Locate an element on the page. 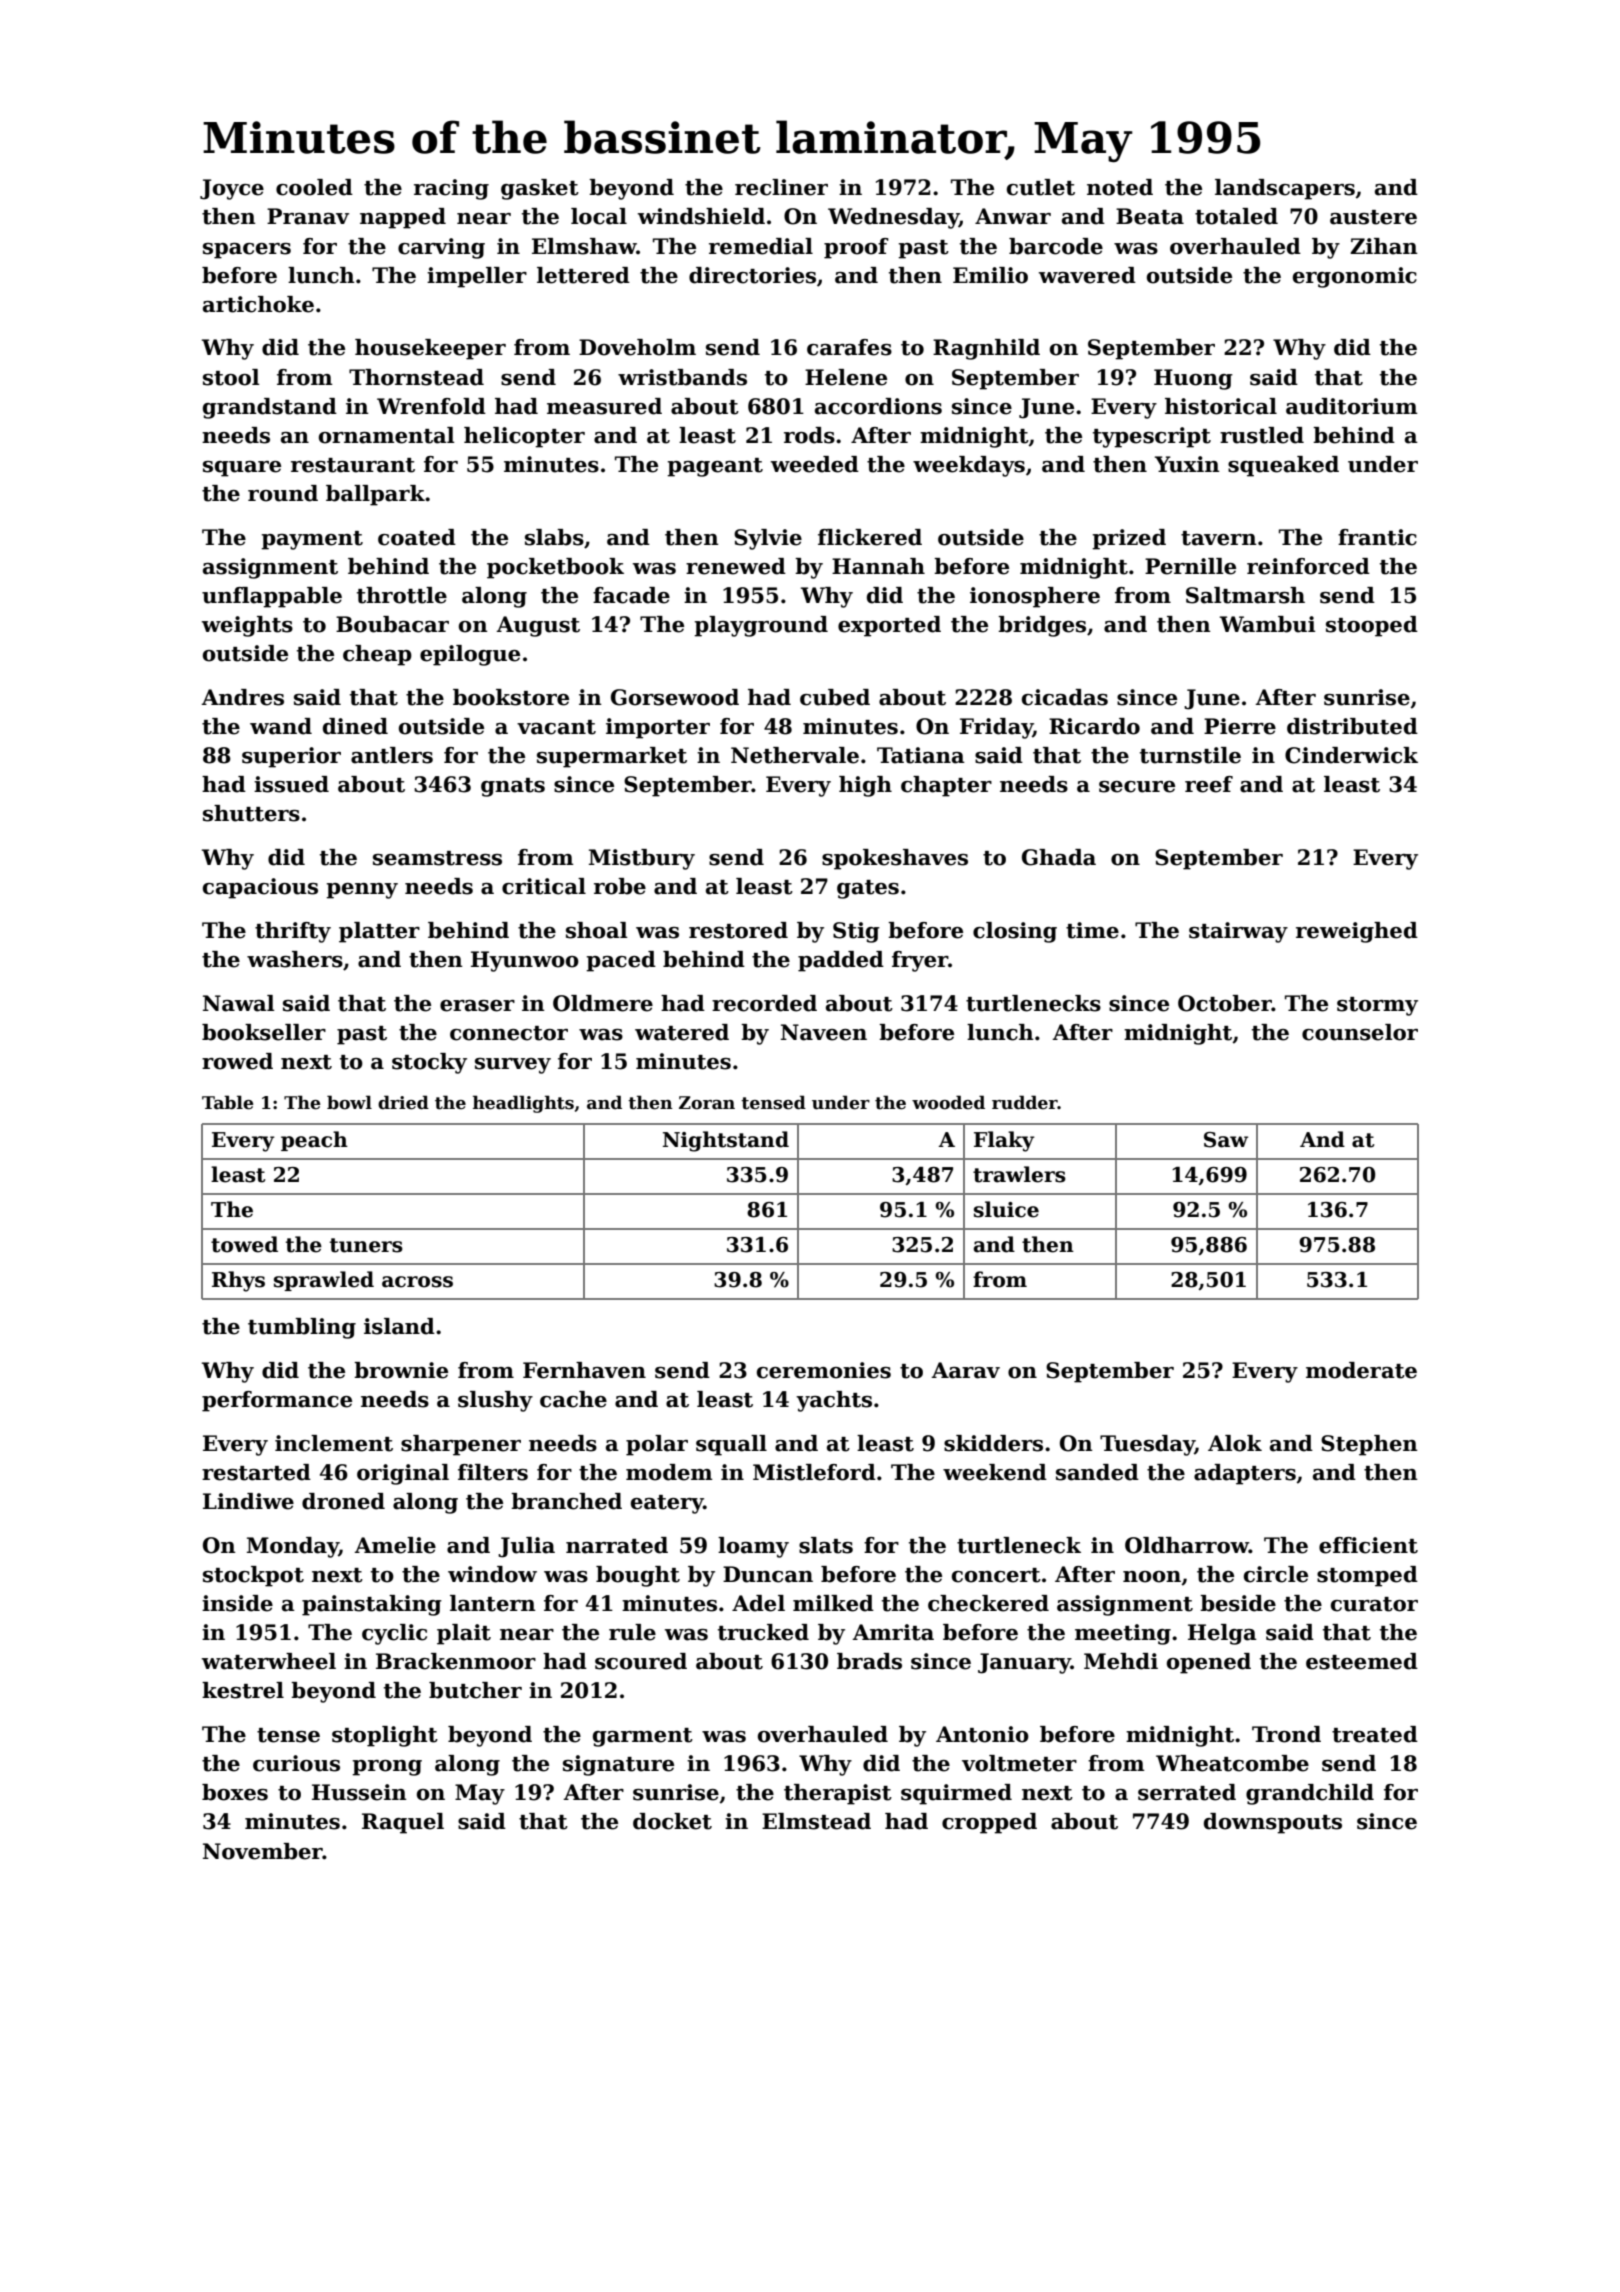 The width and height of the image is (1620, 2292). stooped is located at coordinates (1372, 626).
